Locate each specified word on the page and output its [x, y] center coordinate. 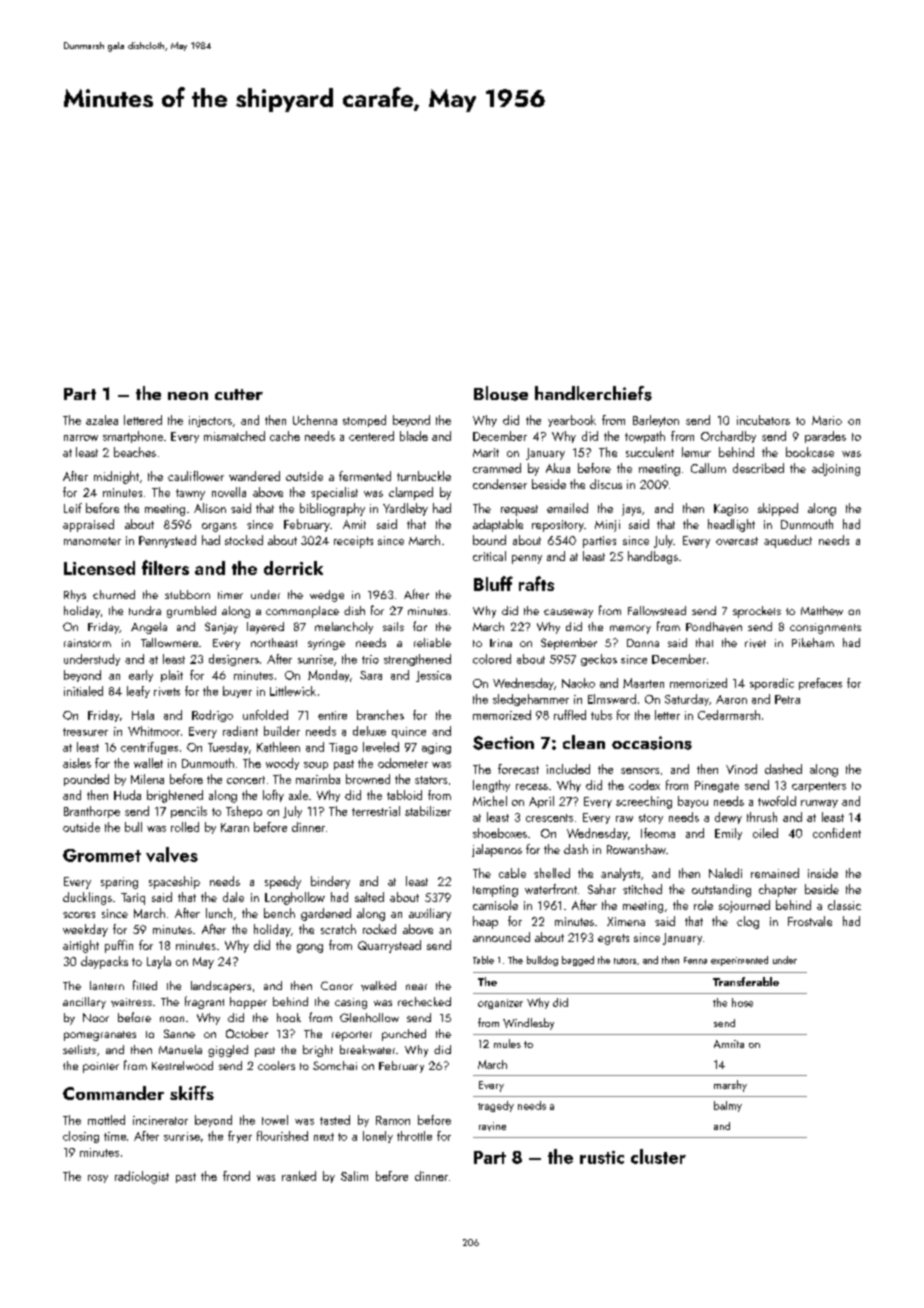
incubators [763, 420]
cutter [239, 394]
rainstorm [87, 643]
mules [507, 1043]
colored [492, 659]
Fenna [695, 960]
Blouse [501, 393]
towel [275, 1120]
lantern [107, 985]
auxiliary [430, 914]
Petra [787, 699]
